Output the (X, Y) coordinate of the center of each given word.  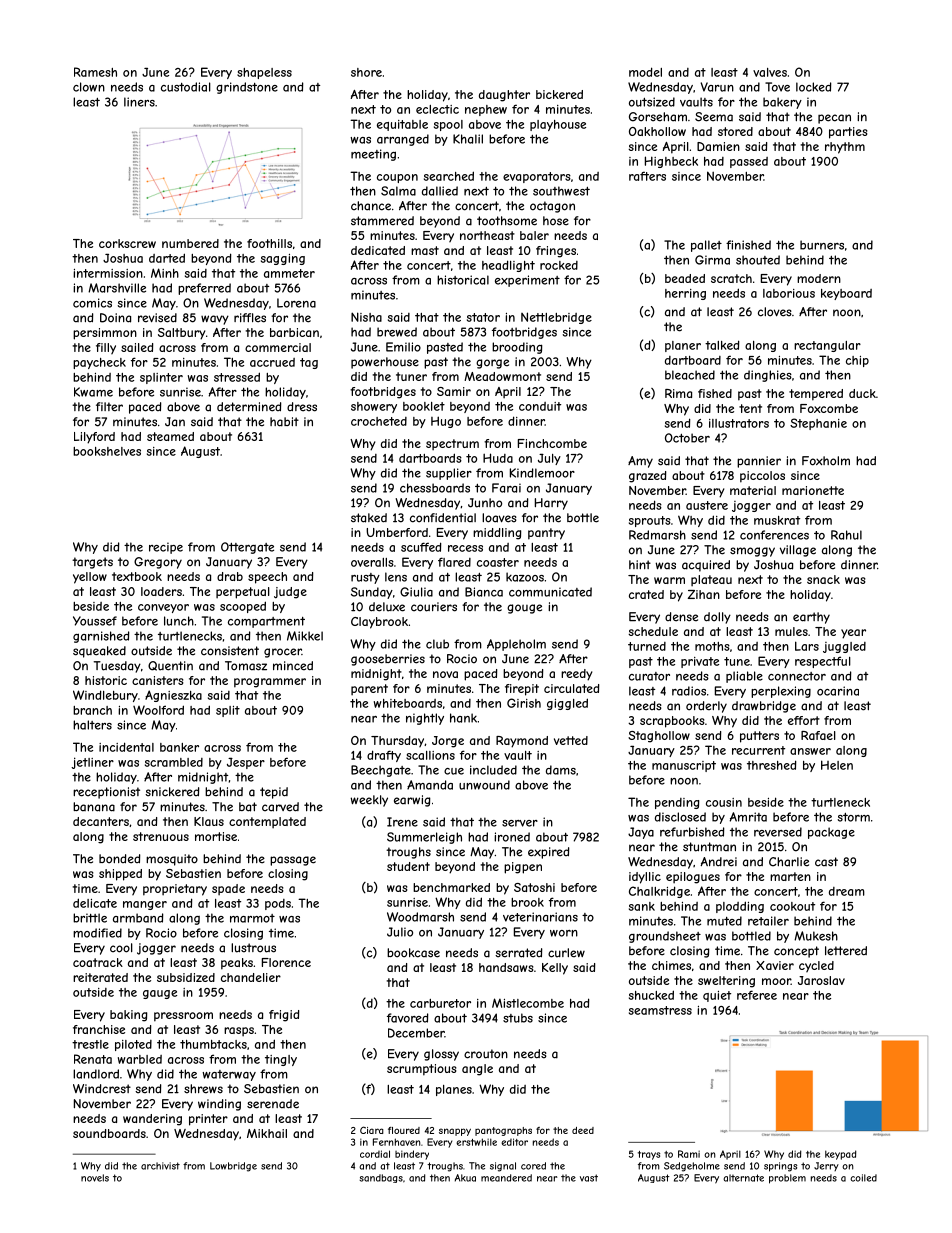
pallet (706, 246)
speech (267, 578)
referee (757, 995)
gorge (492, 364)
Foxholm (826, 461)
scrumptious (421, 1070)
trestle (90, 1044)
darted (167, 258)
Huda (498, 458)
